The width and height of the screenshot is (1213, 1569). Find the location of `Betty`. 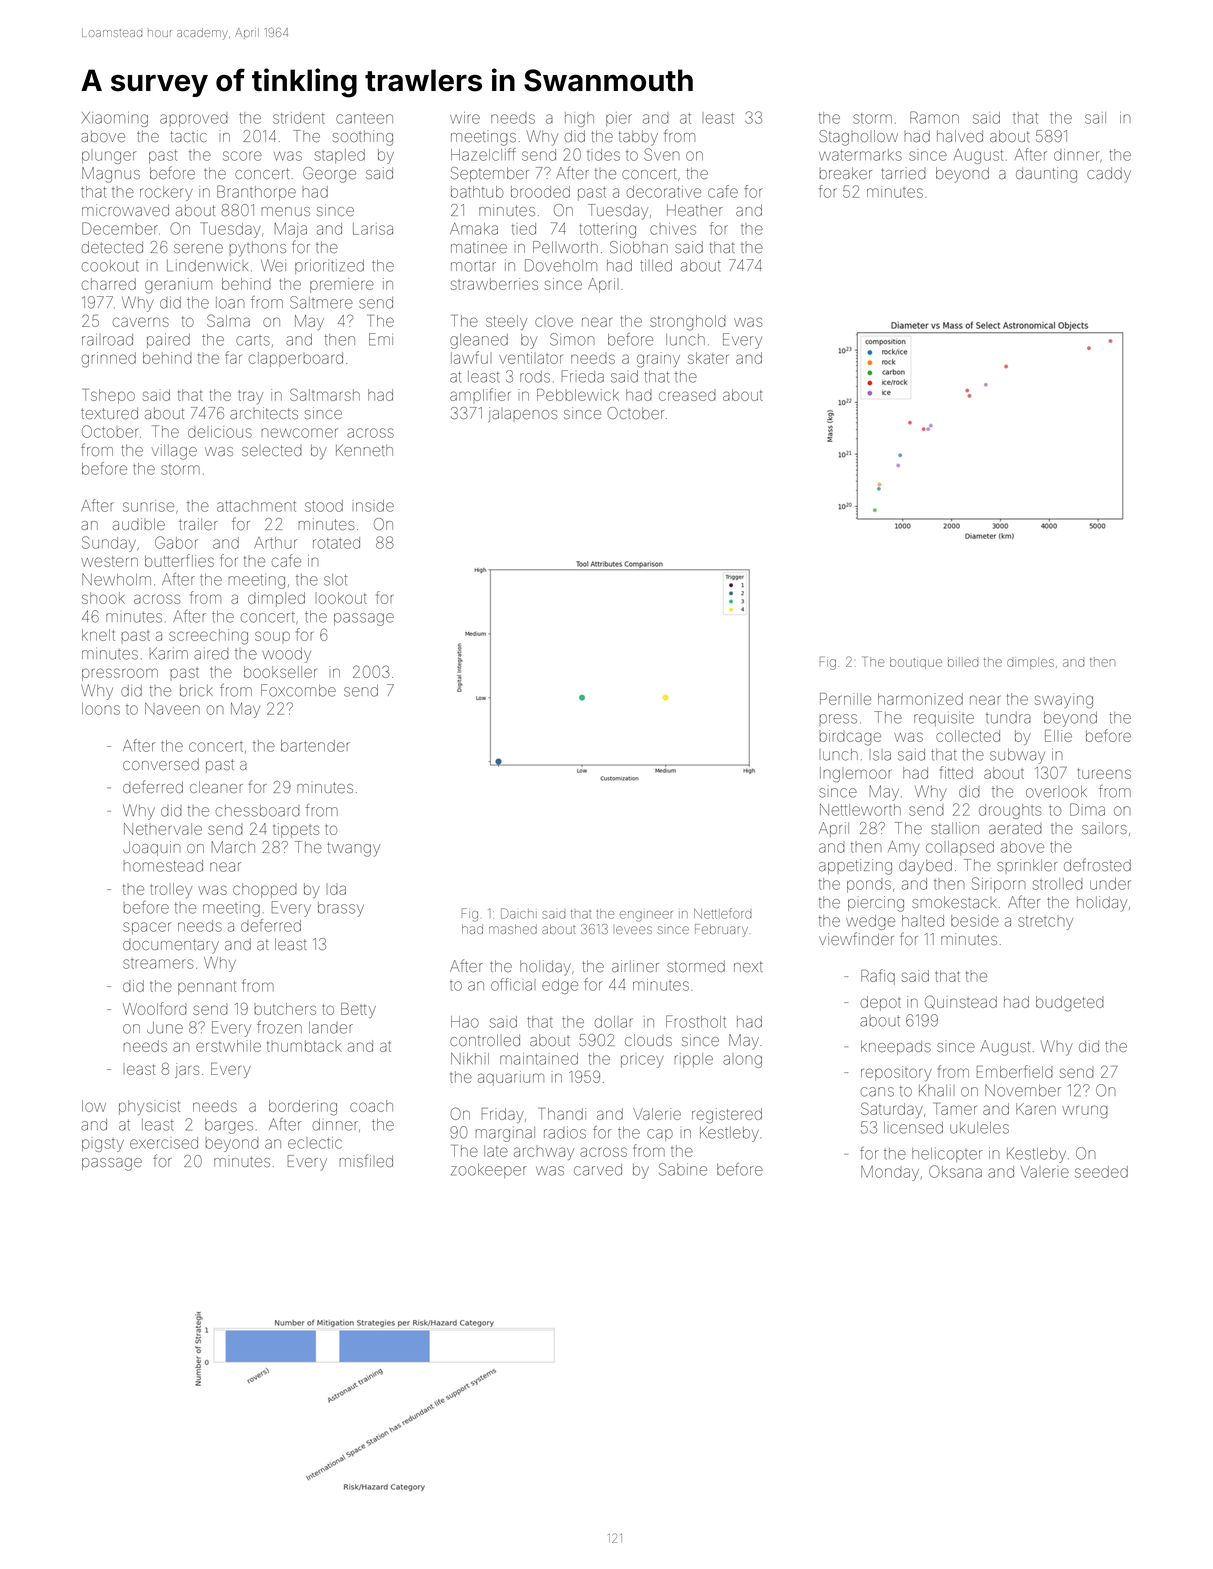

Betty is located at coordinates (358, 1010).
